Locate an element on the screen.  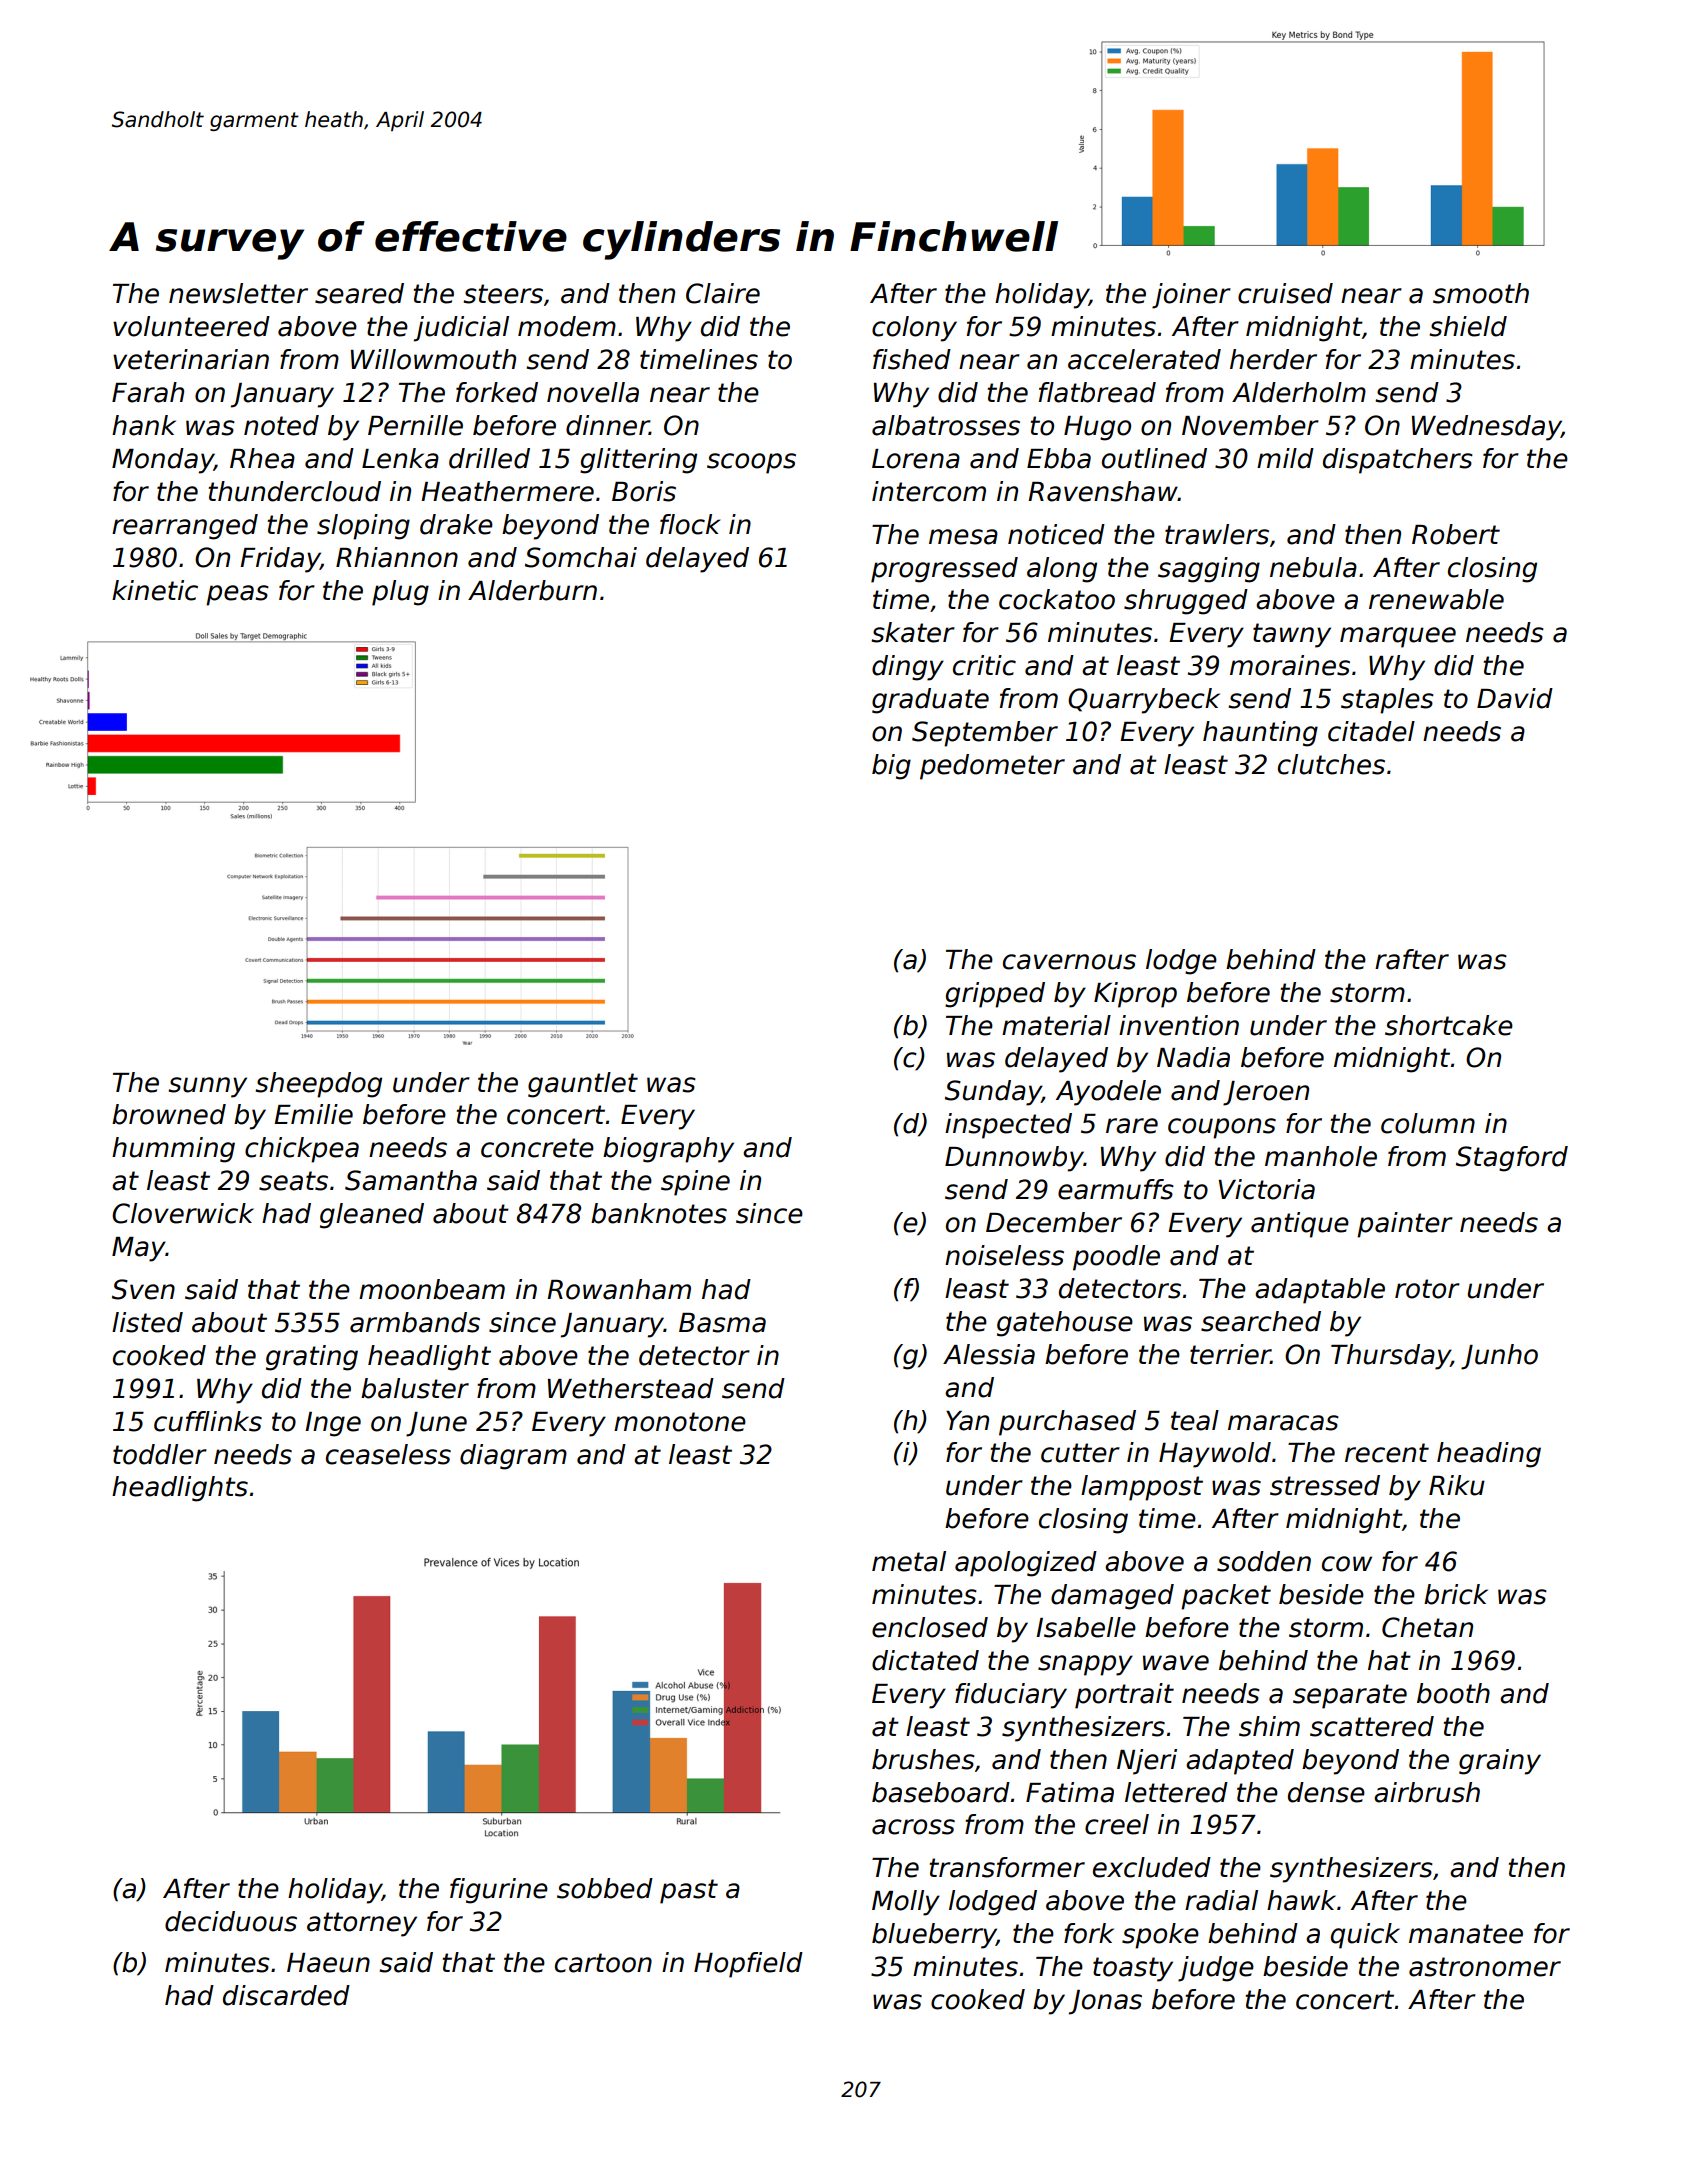
noted is located at coordinates (281, 425).
